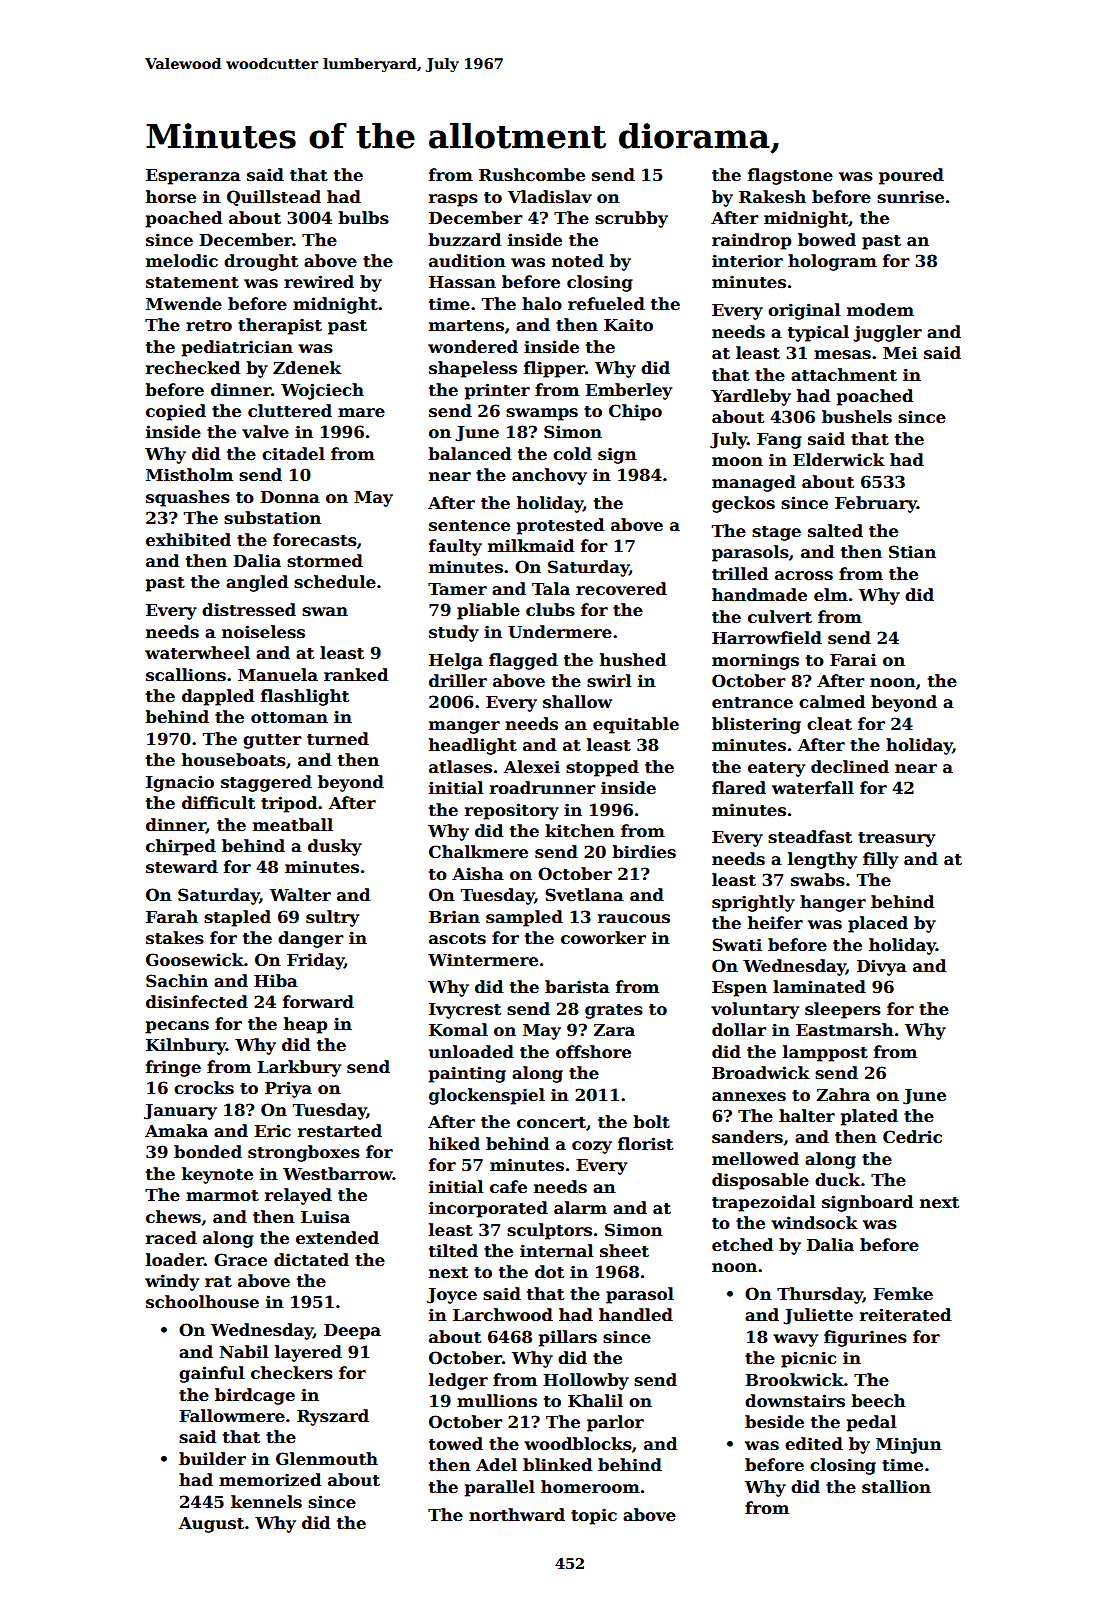 The width and height of the screenshot is (1110, 1608). I want to click on Ivycrest, so click(465, 1011).
